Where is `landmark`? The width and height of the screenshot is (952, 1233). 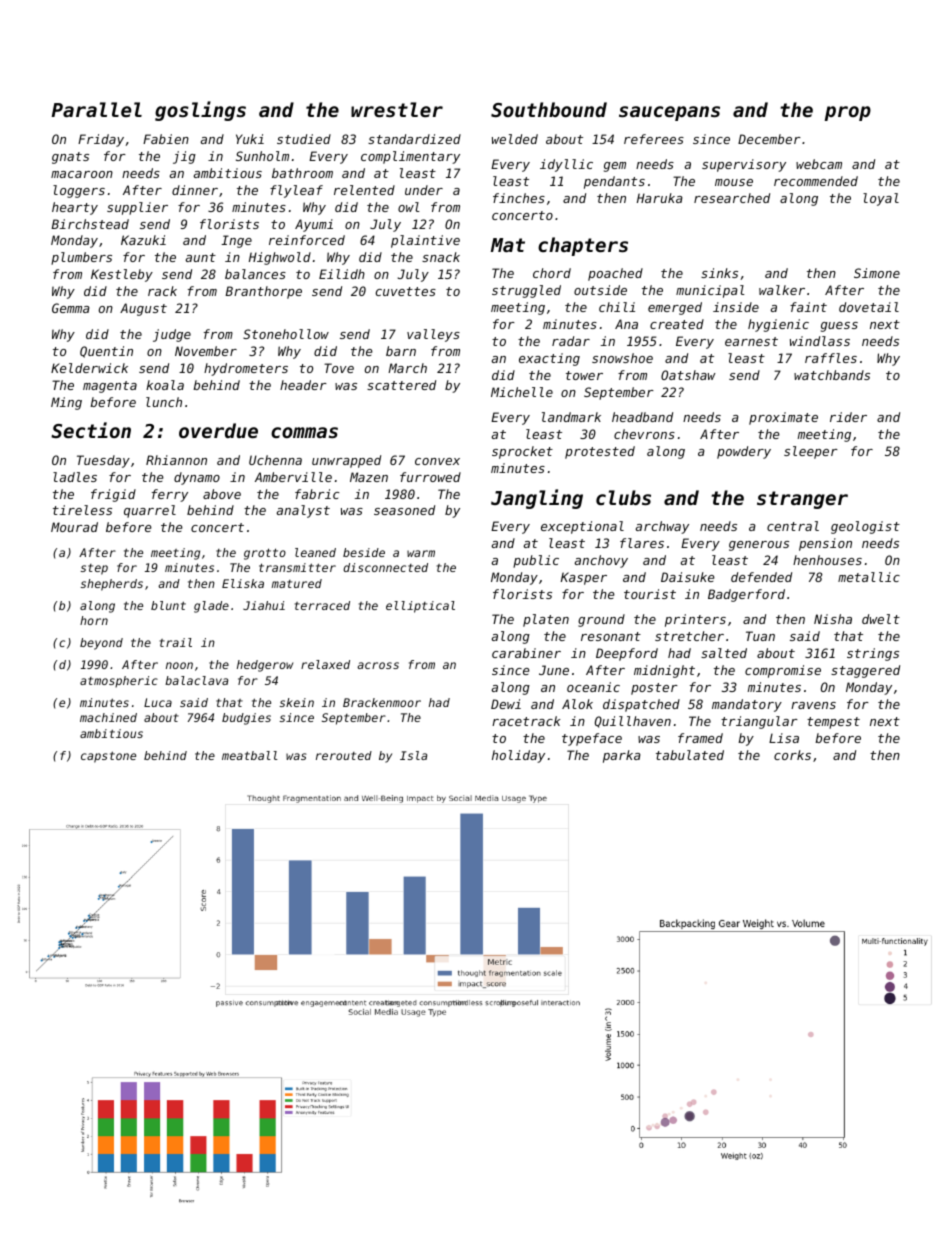
landmark is located at coordinates (571, 417).
